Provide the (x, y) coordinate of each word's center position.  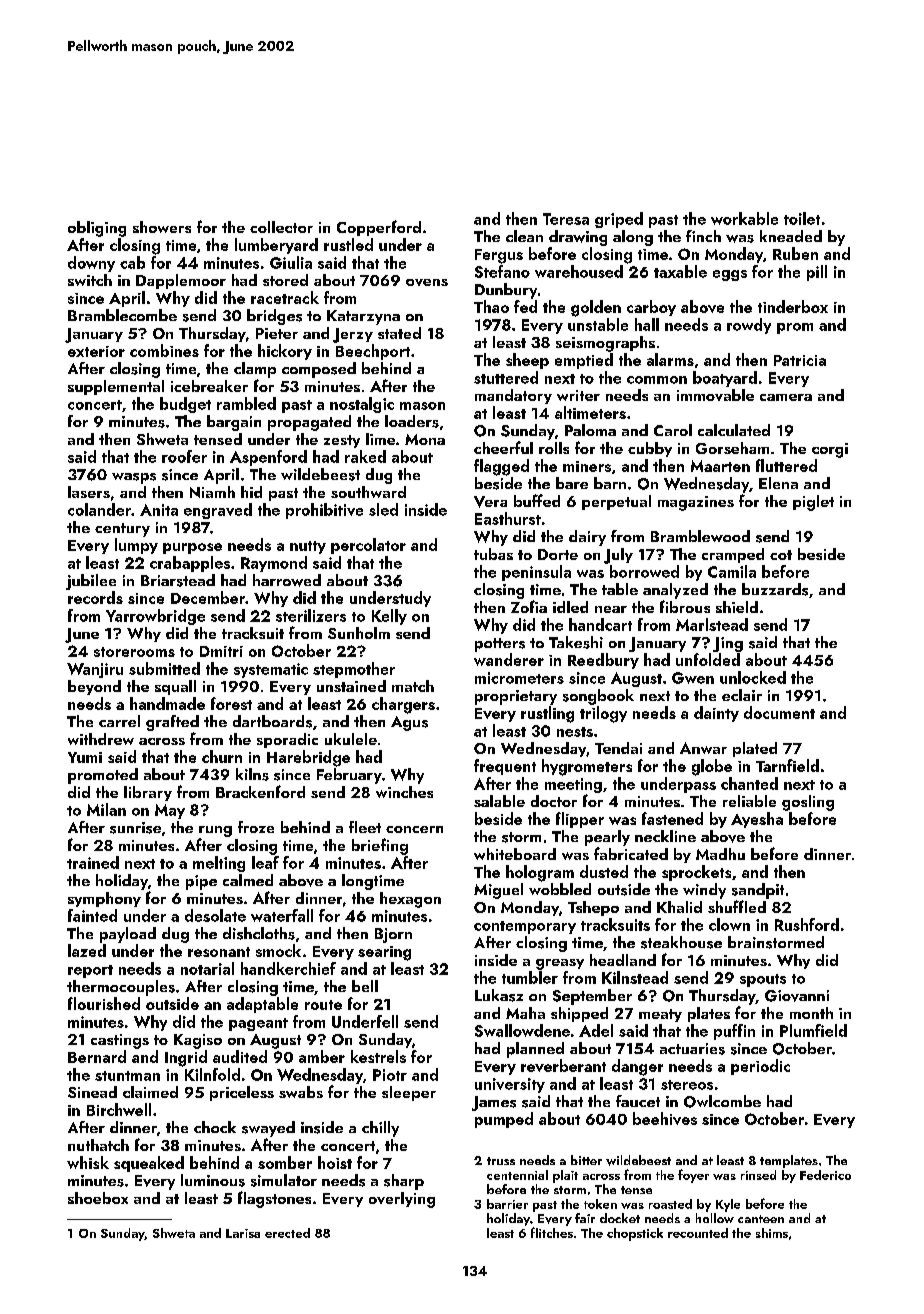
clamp (255, 370)
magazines (696, 503)
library (148, 793)
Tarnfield (787, 765)
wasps (134, 478)
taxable (680, 271)
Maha (525, 1013)
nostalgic (362, 405)
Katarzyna (363, 317)
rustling (547, 714)
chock (215, 1127)
